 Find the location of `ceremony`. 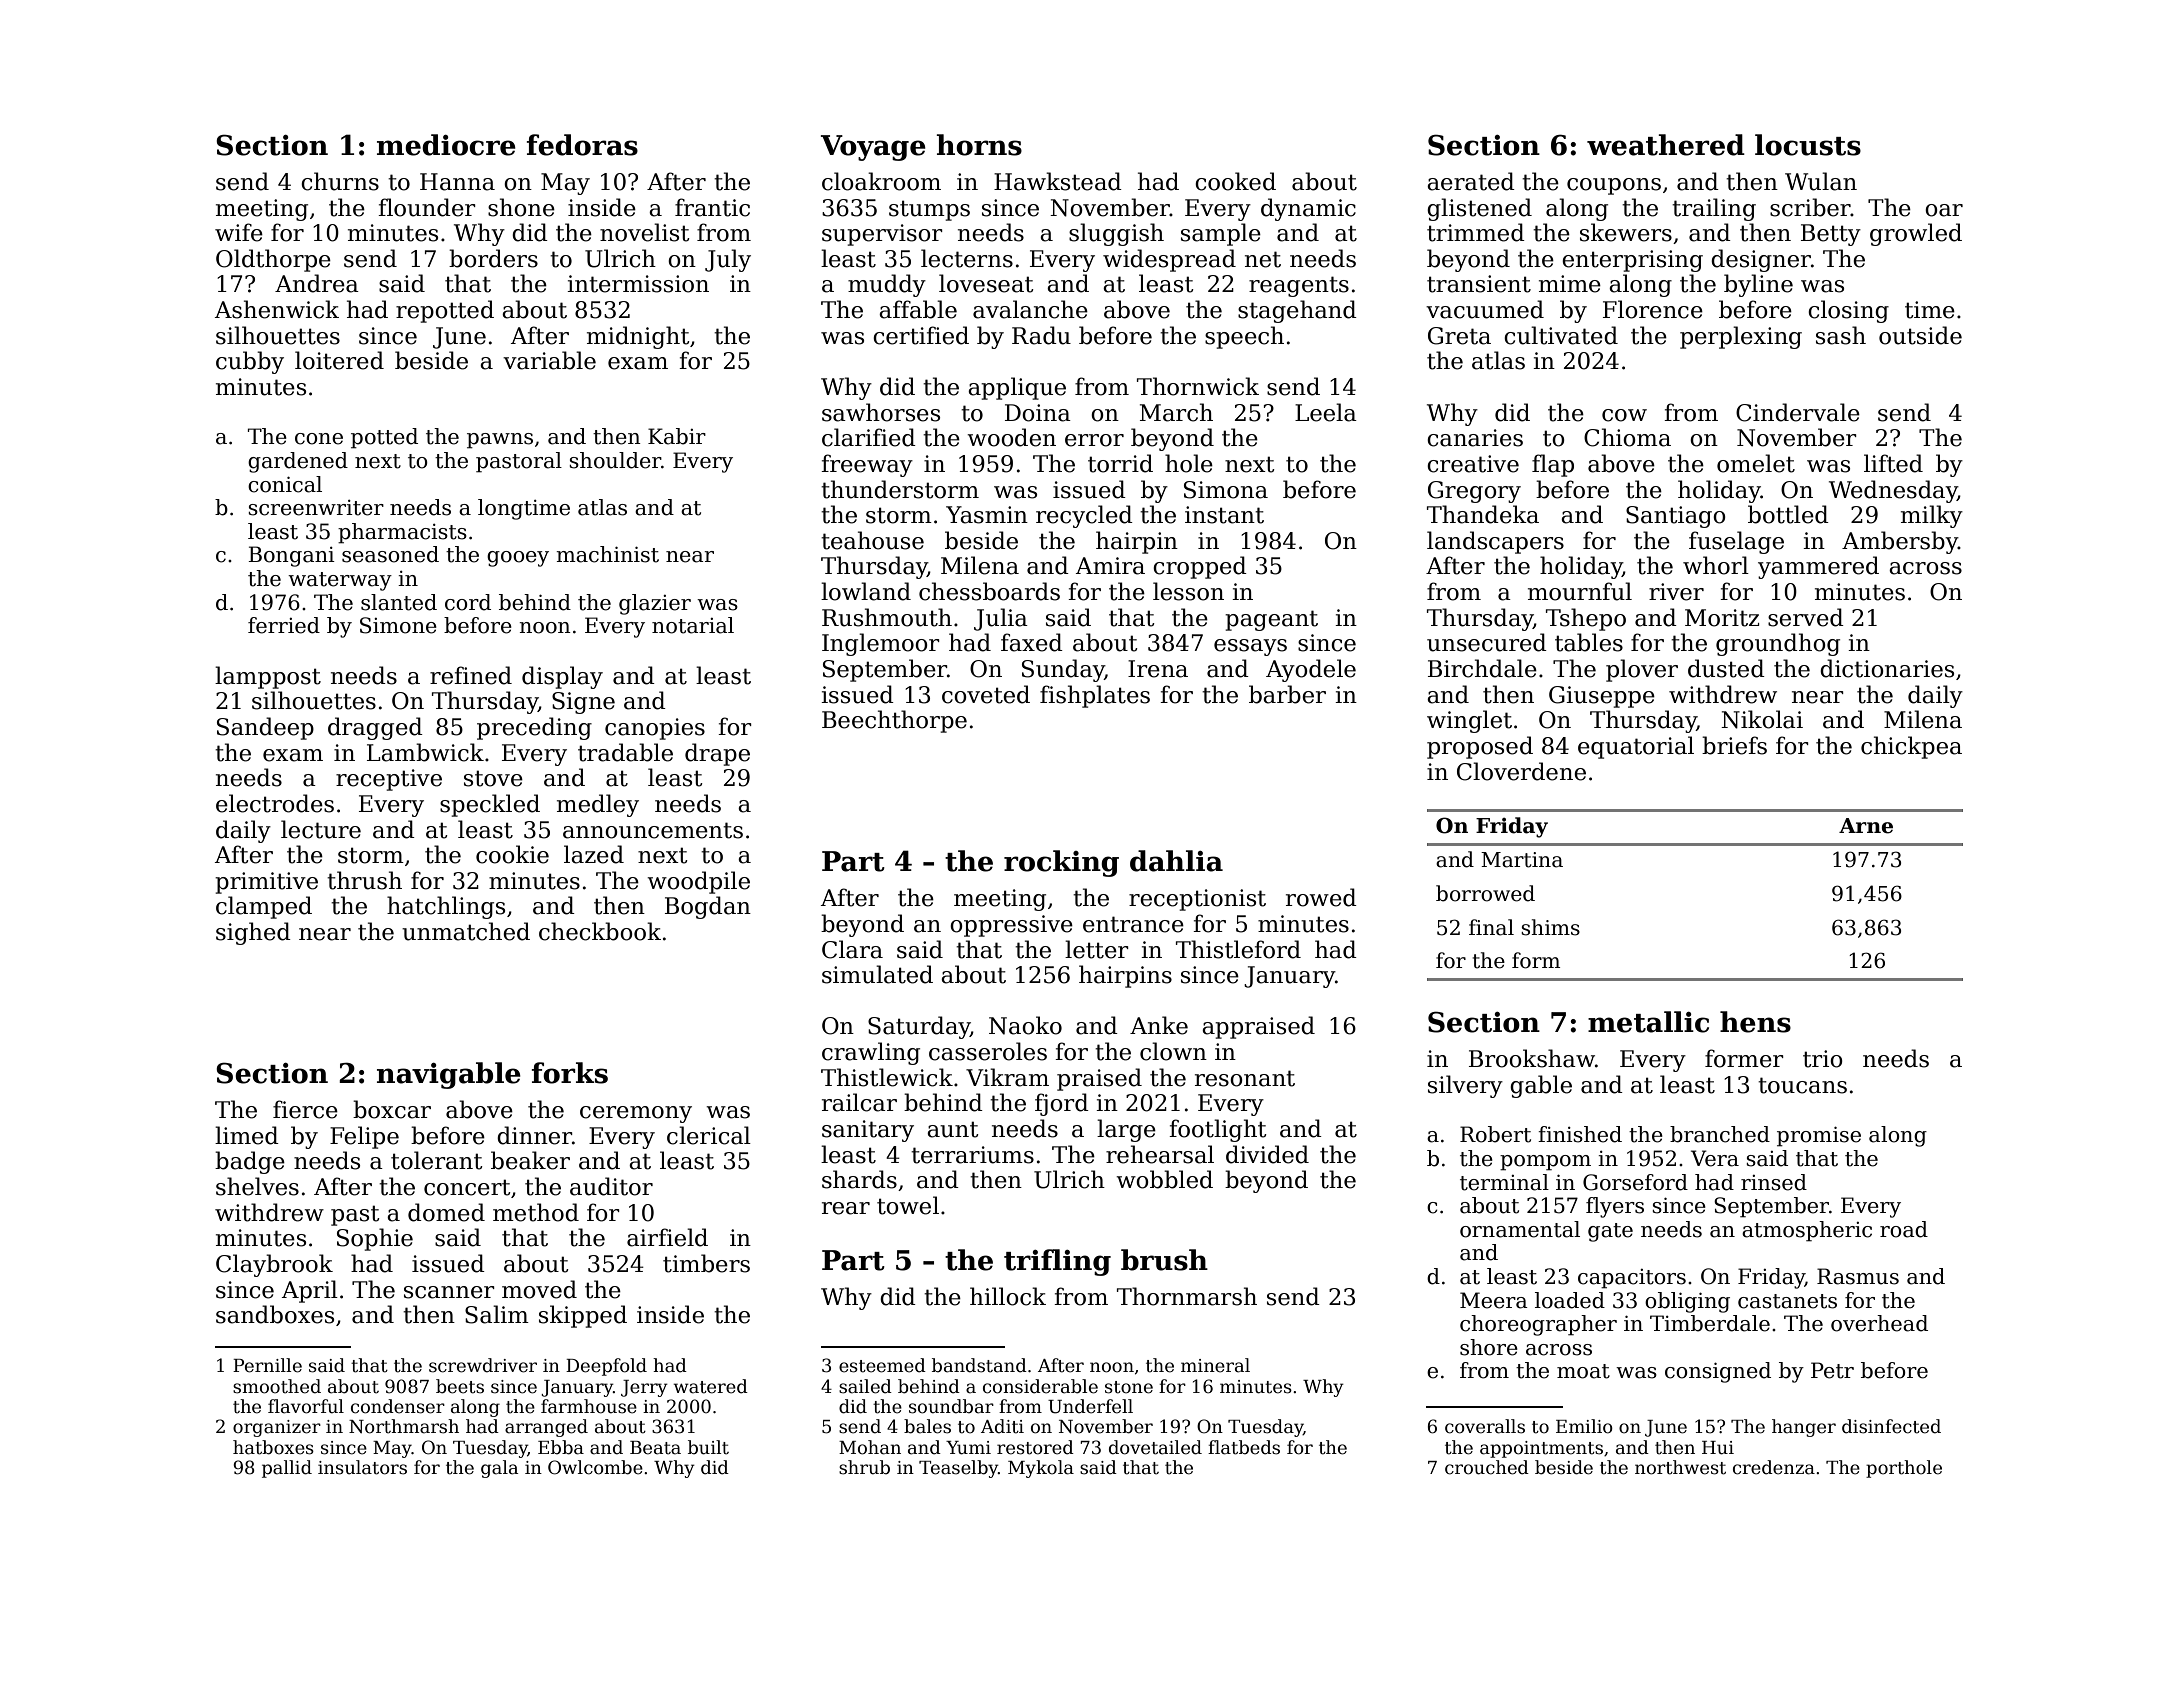

ceremony is located at coordinates (636, 1114).
